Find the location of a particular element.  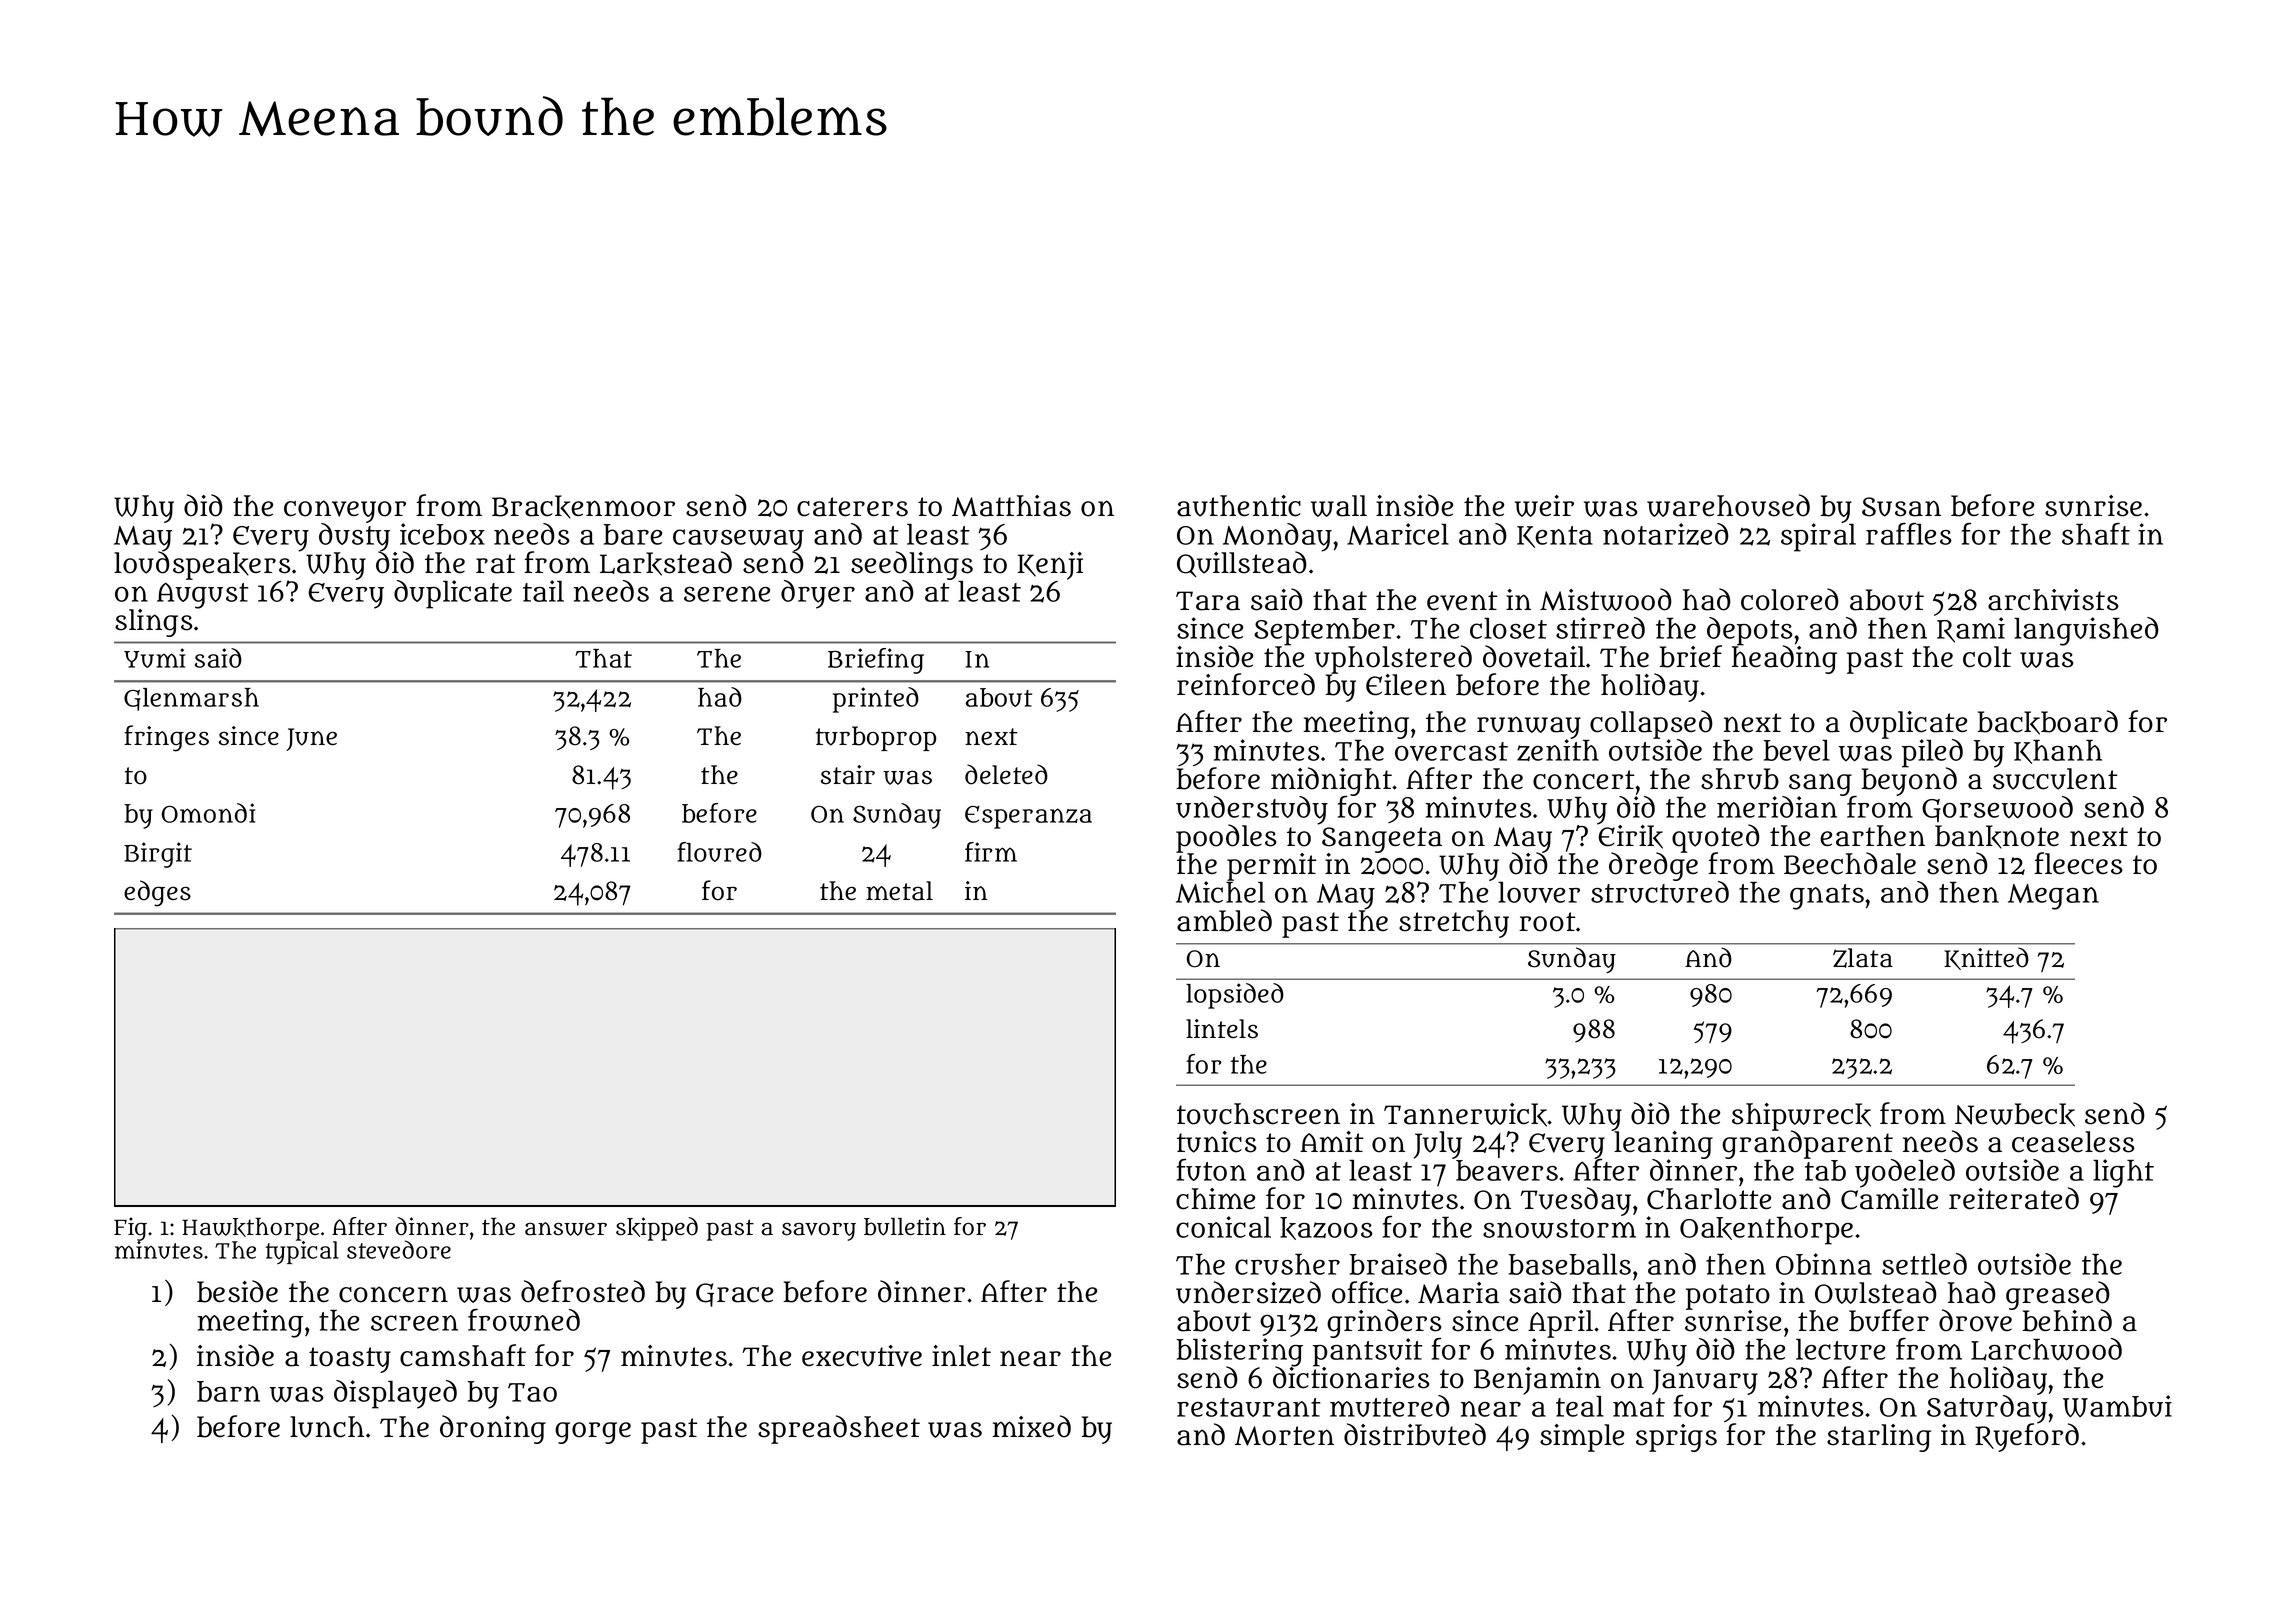

simple is located at coordinates (1582, 1438).
